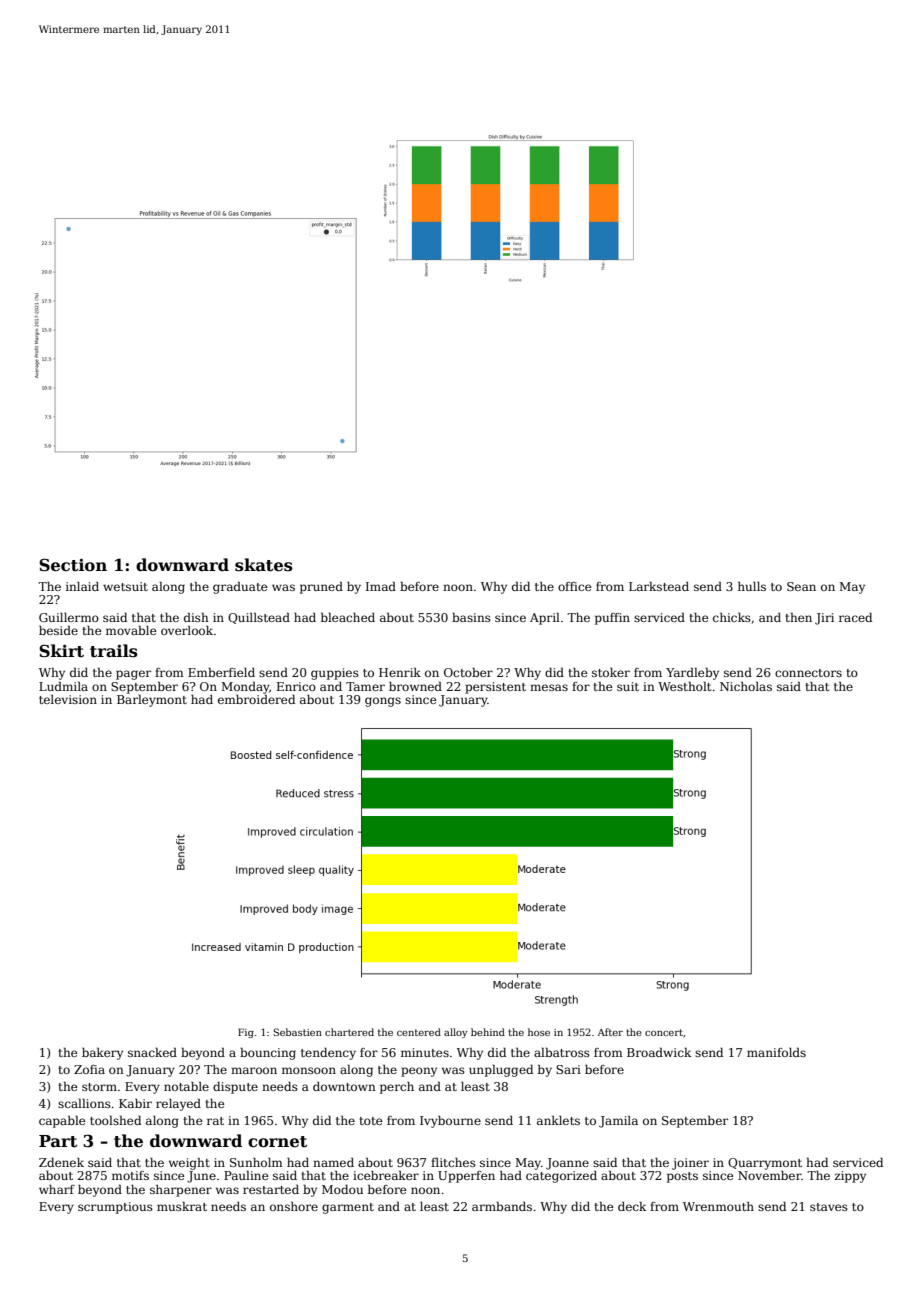  Describe the element at coordinates (456, 1033) in the document. I see `alloy` at that location.
